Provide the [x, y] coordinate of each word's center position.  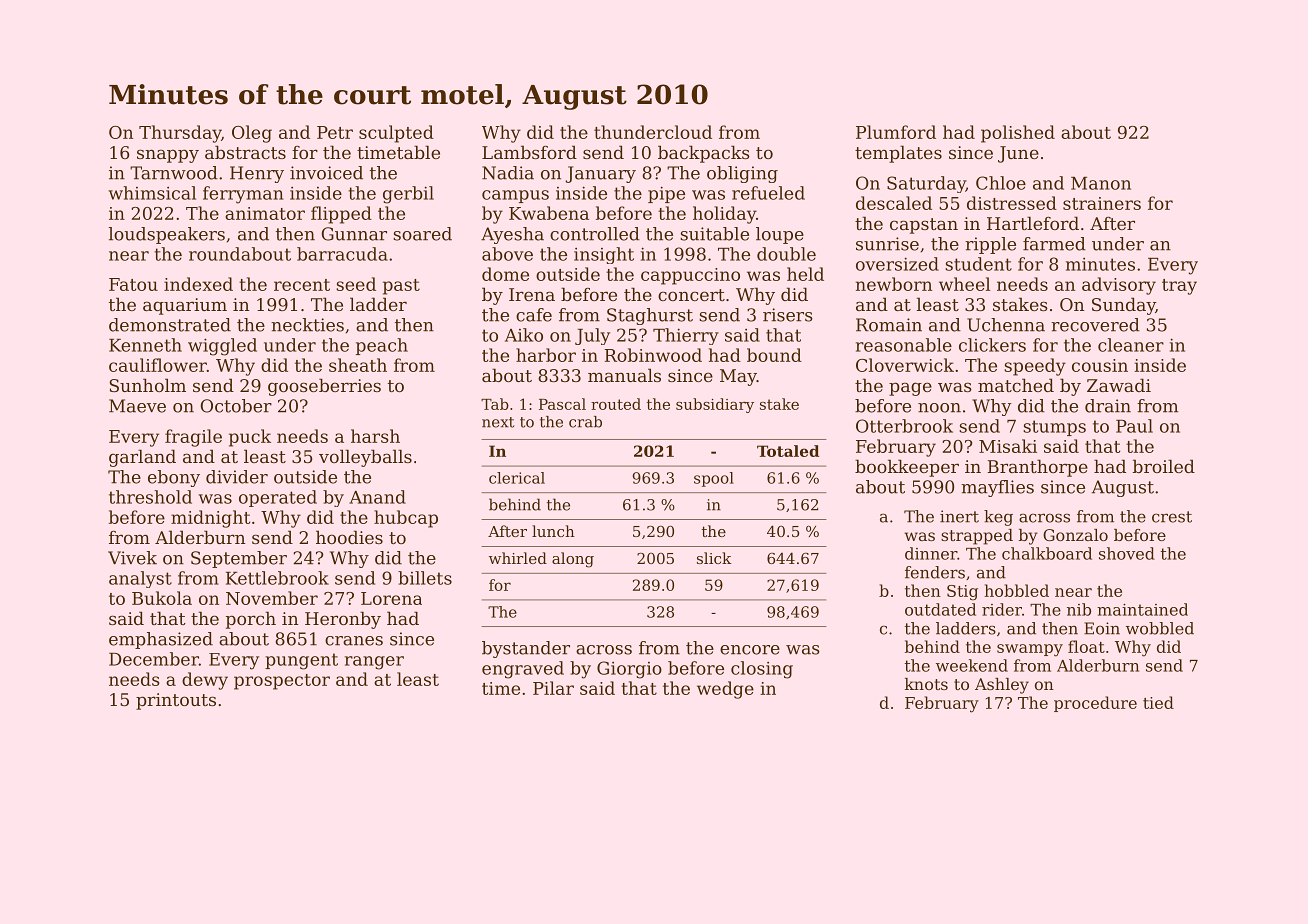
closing [762, 670]
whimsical [152, 193]
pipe [666, 194]
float [1086, 646]
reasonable [904, 345]
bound [774, 355]
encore [750, 650]
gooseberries [324, 387]
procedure [1095, 704]
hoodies [349, 537]
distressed [1012, 203]
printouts [176, 701]
